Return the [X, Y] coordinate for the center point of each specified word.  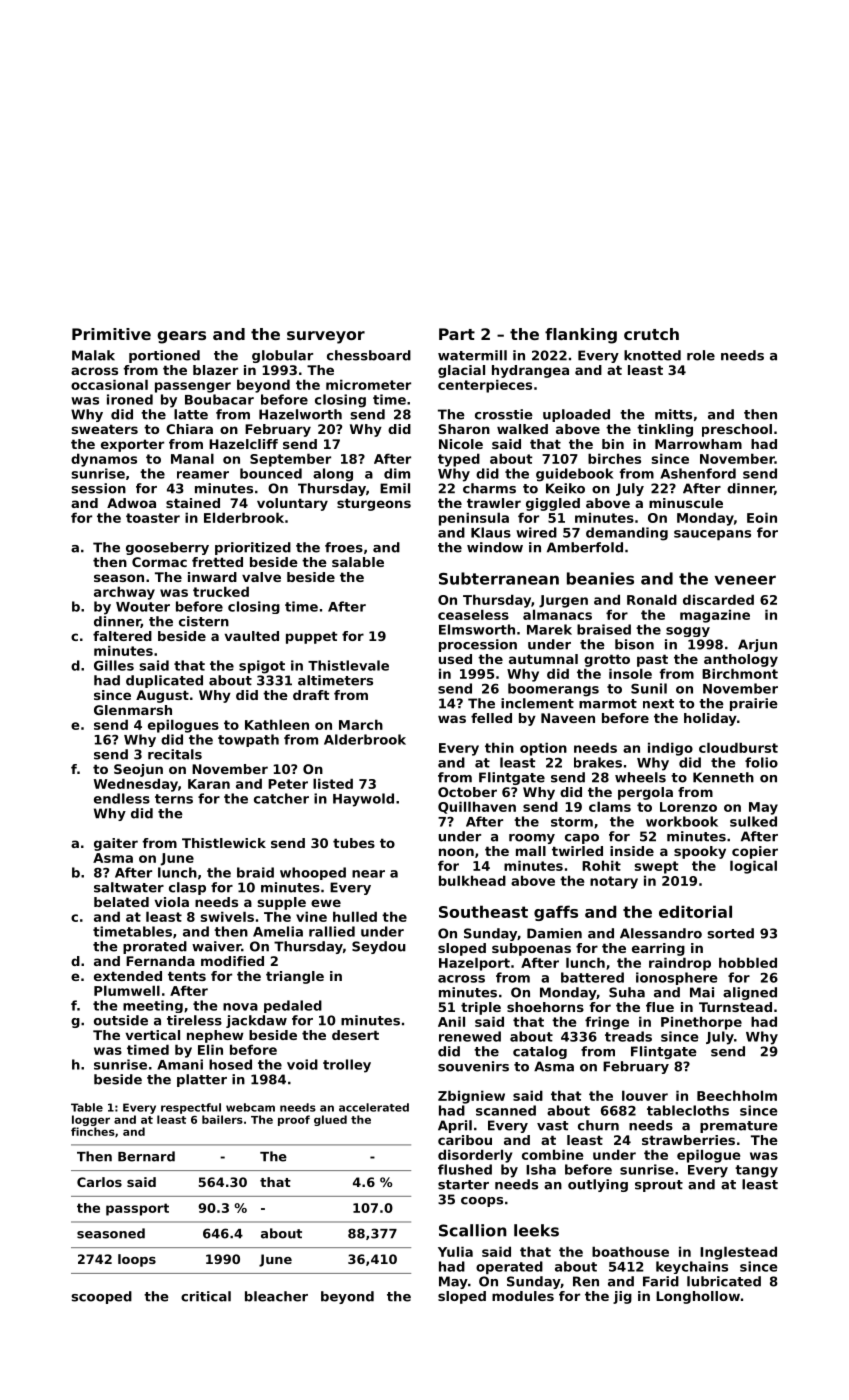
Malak [93, 355]
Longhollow [698, 1297]
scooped [102, 1297]
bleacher [276, 1296]
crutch [651, 334]
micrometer [368, 384]
